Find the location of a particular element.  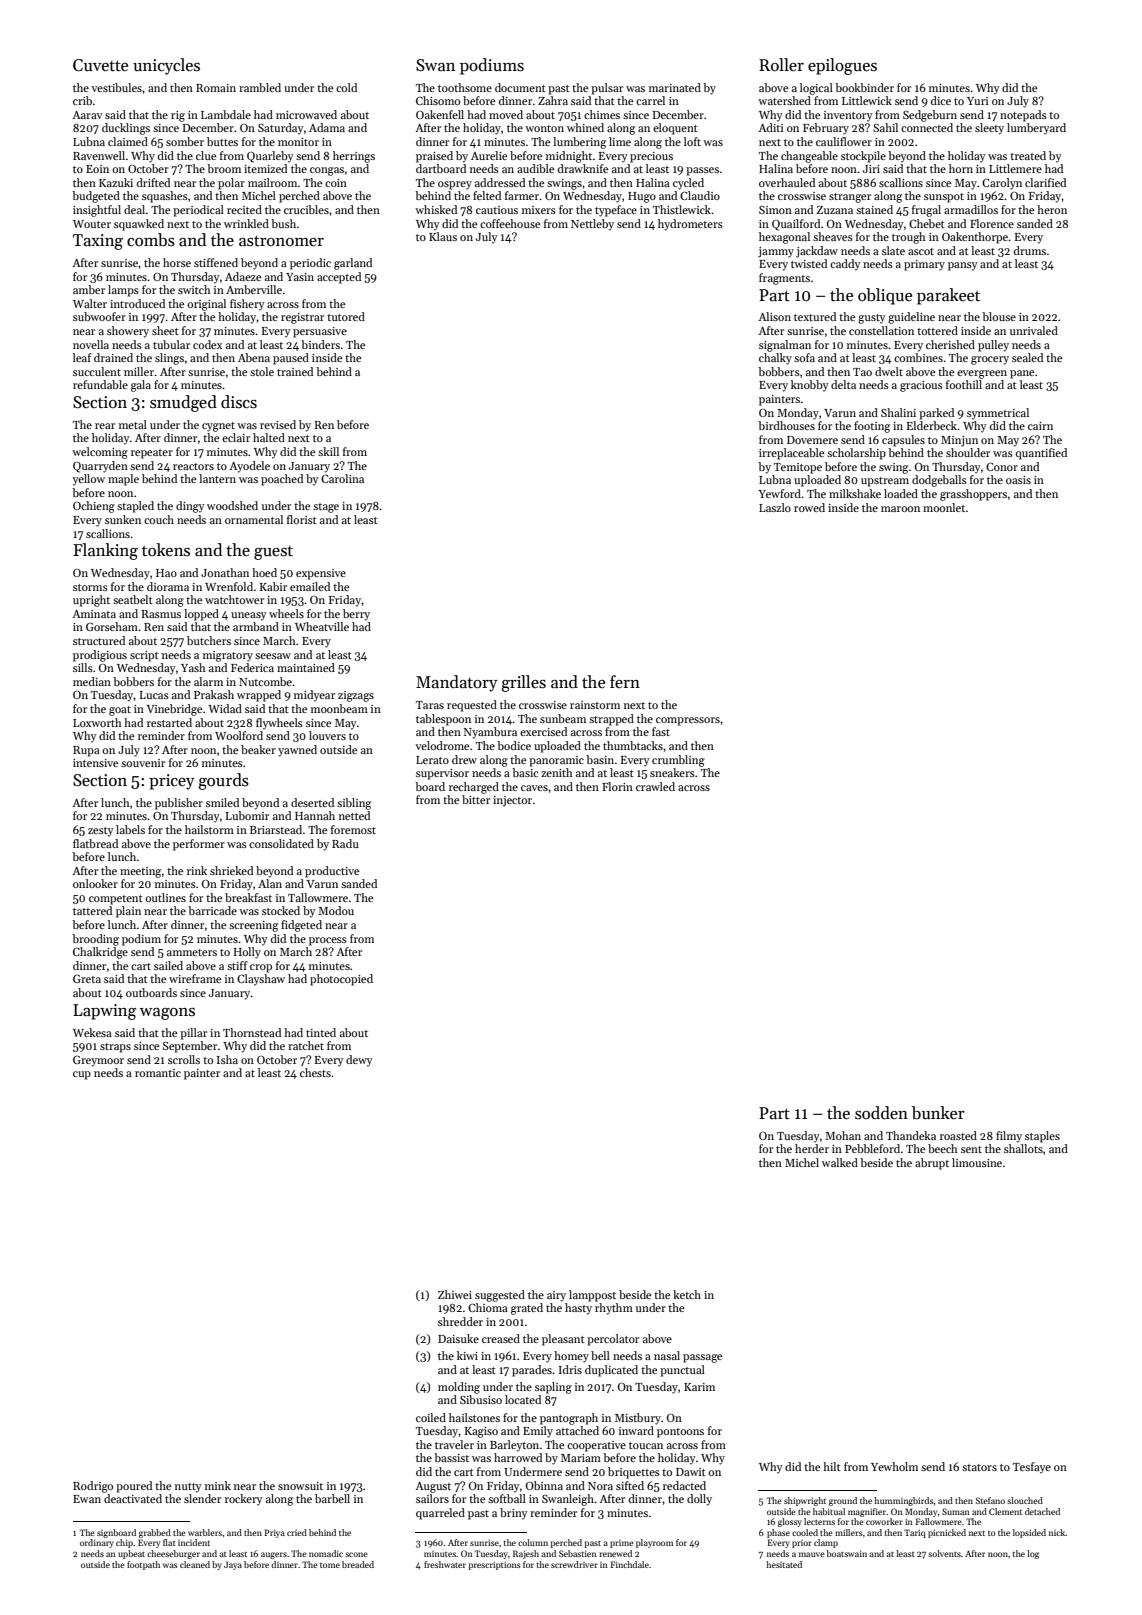

fidgeted is located at coordinates (301, 926).
